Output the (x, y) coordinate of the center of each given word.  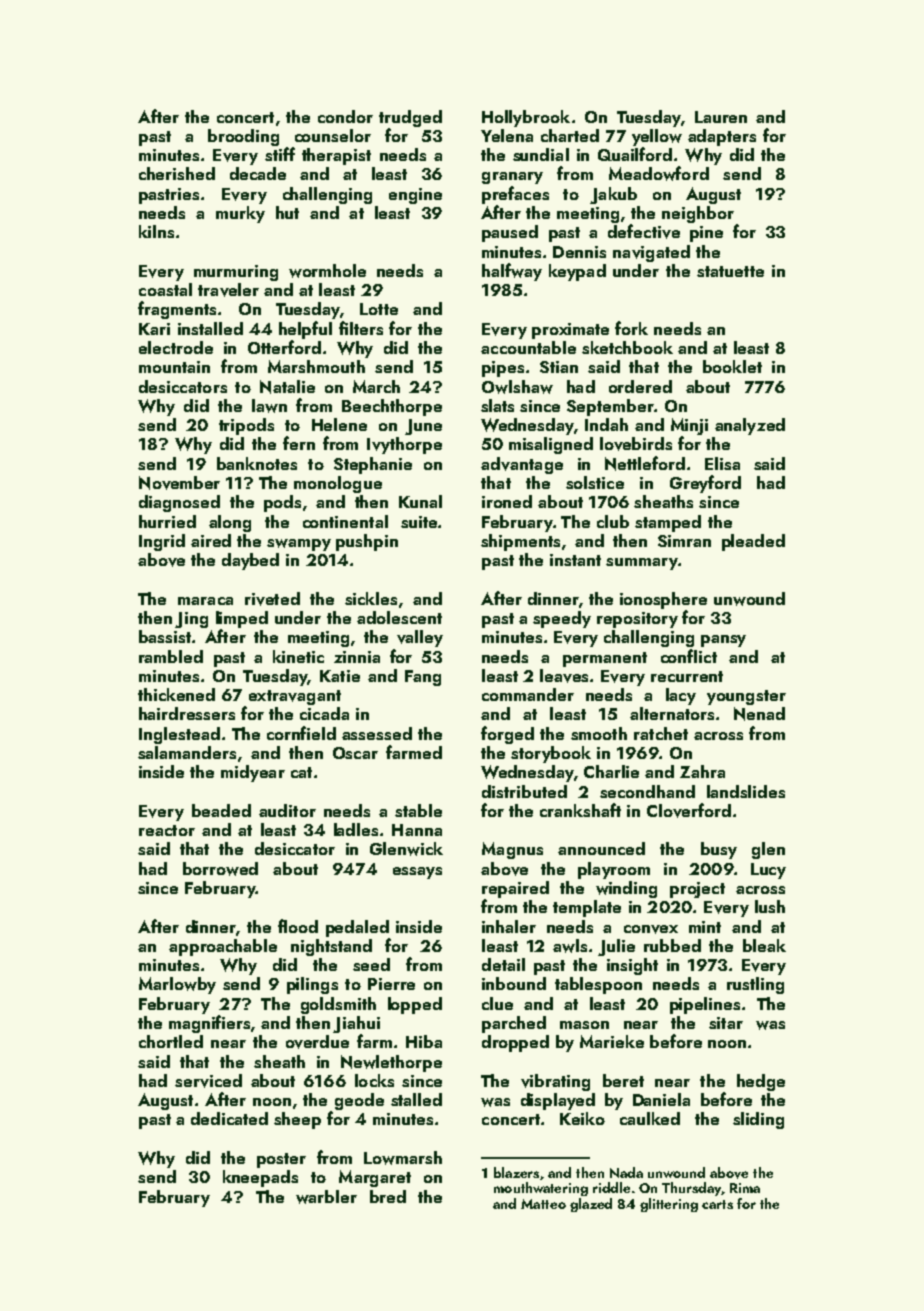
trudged (410, 118)
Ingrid (162, 542)
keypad (577, 272)
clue (497, 1003)
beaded (221, 810)
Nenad (759, 714)
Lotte (379, 309)
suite (419, 522)
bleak (764, 945)
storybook (551, 754)
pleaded (753, 542)
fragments (177, 310)
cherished (177, 173)
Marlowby (177, 985)
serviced (208, 1081)
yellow (657, 137)
